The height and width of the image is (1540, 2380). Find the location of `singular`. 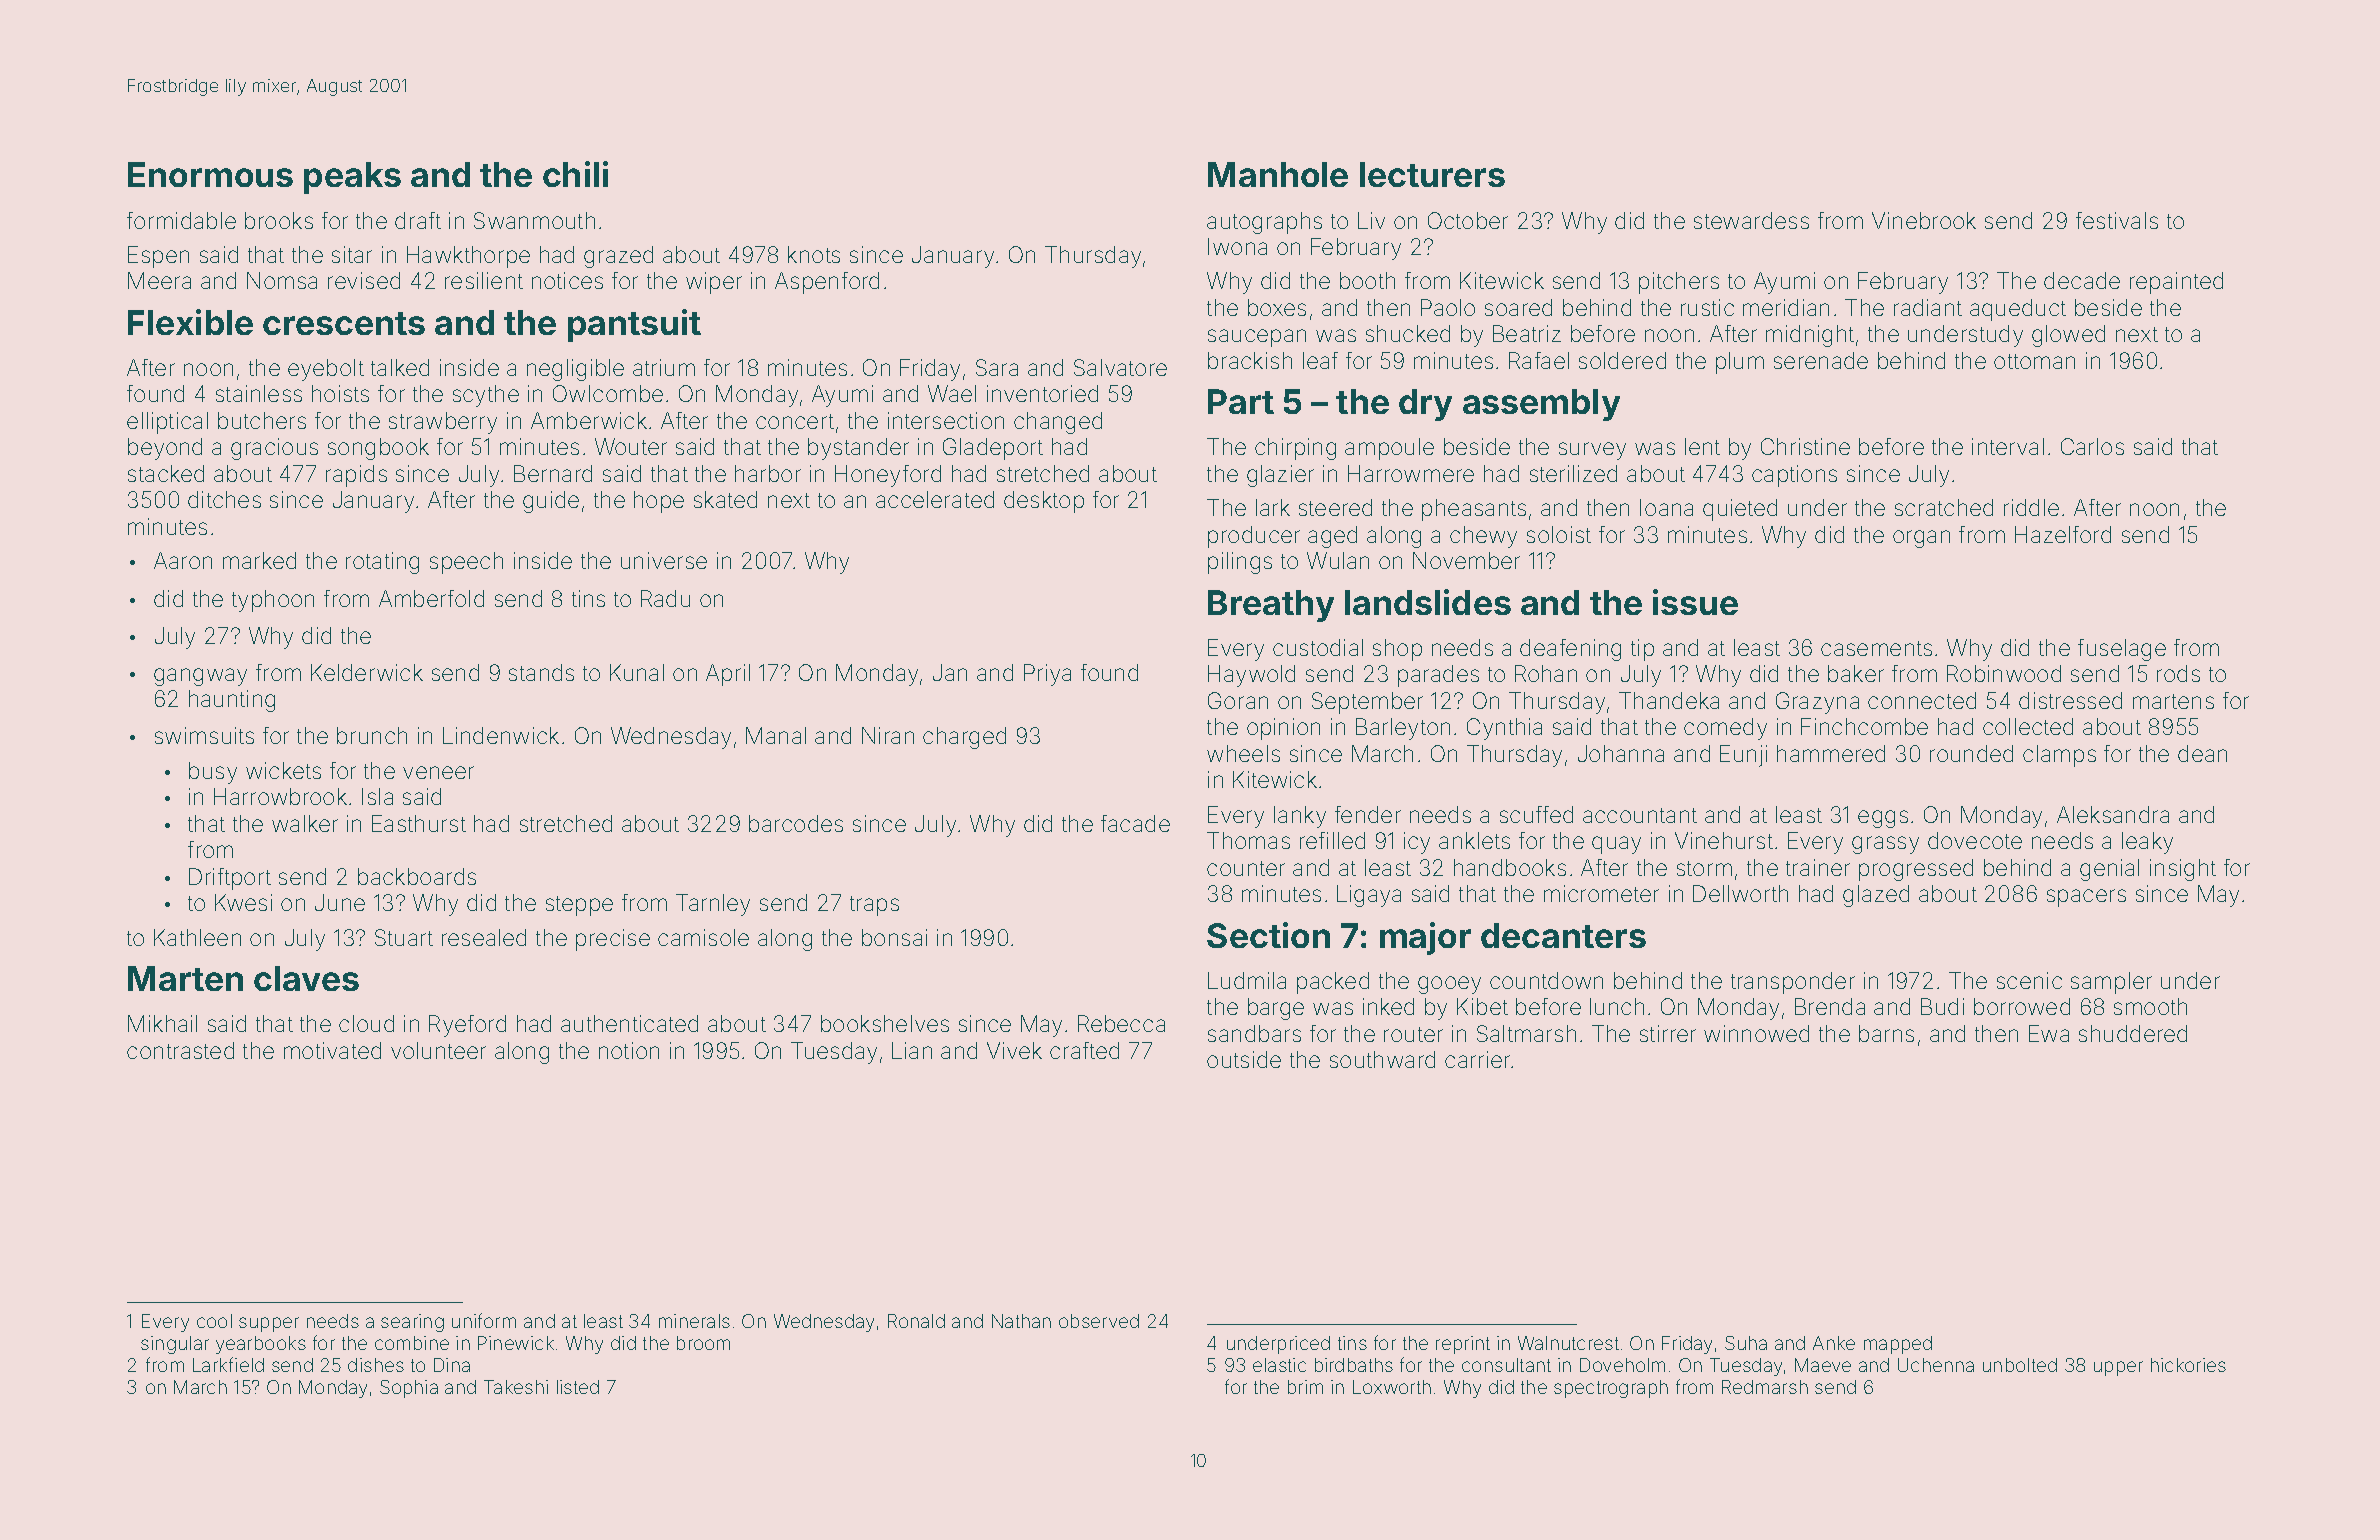

singular is located at coordinates (175, 1345).
